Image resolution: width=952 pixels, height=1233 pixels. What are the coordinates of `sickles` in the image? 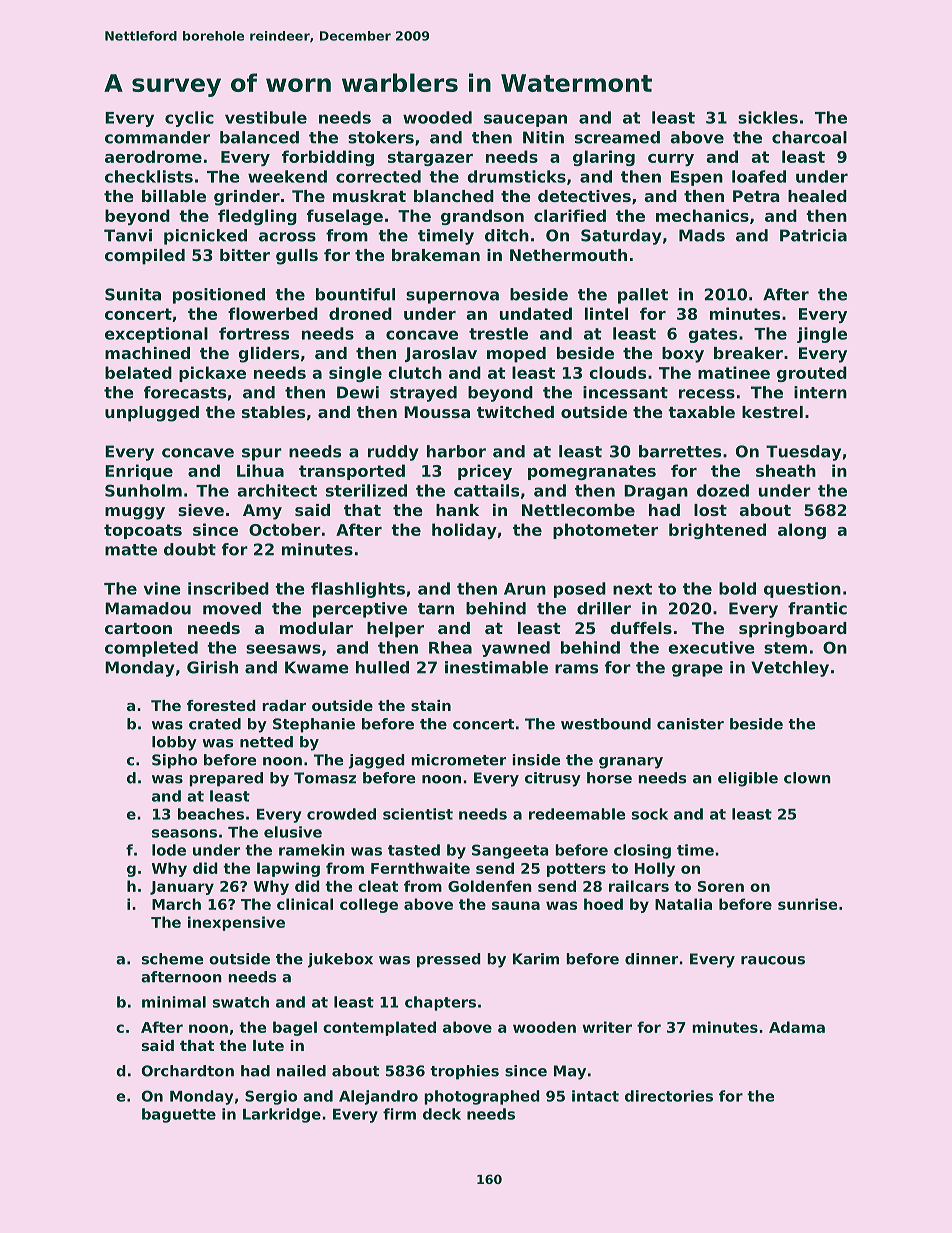 It's located at (768, 117).
